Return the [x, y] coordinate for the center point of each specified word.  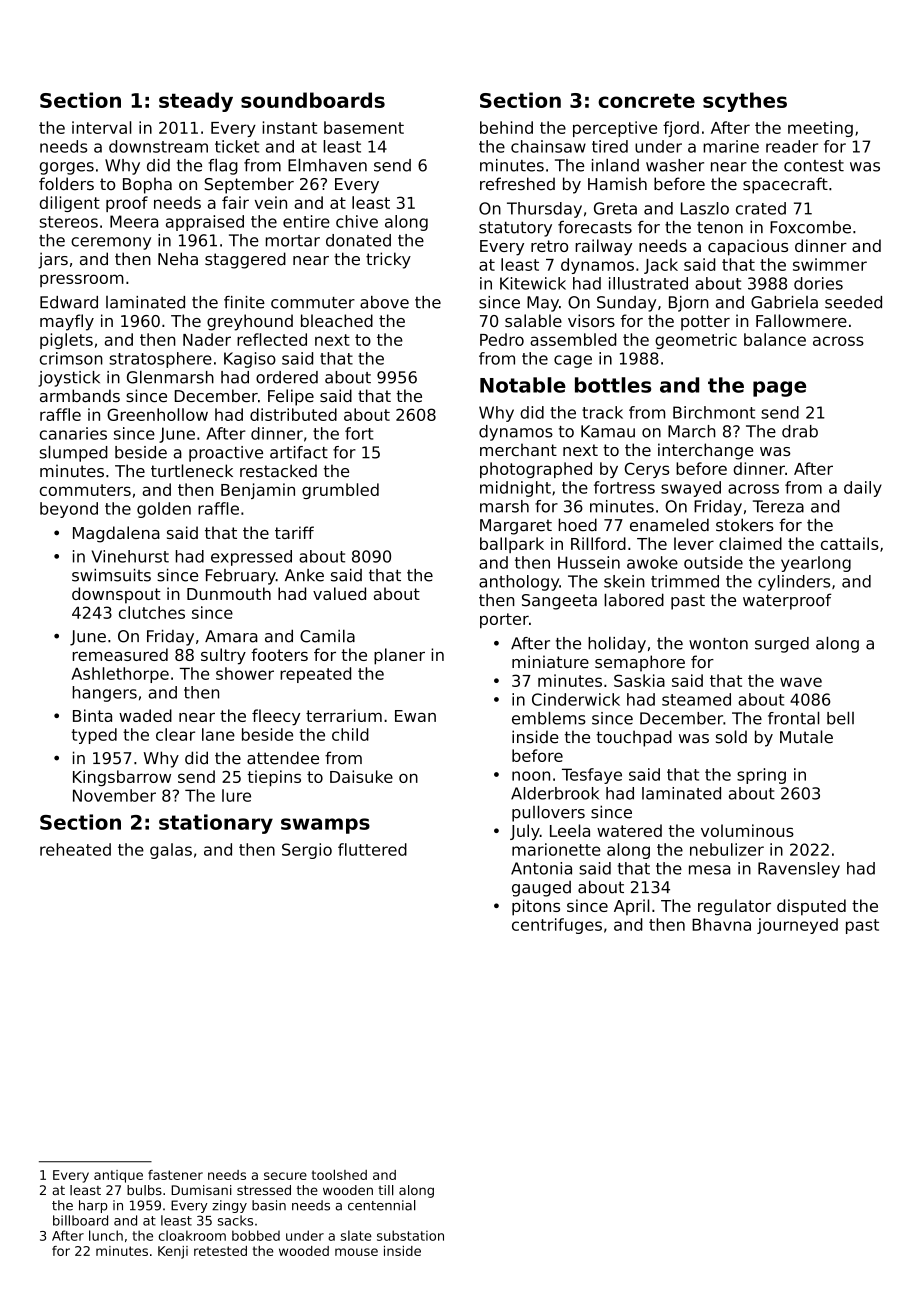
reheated [75, 849]
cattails [850, 543]
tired [610, 146]
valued [339, 593]
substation [410, 1235]
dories [818, 283]
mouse [356, 1252]
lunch [106, 1235]
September [249, 185]
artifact [299, 452]
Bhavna [721, 924]
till [386, 1190]
